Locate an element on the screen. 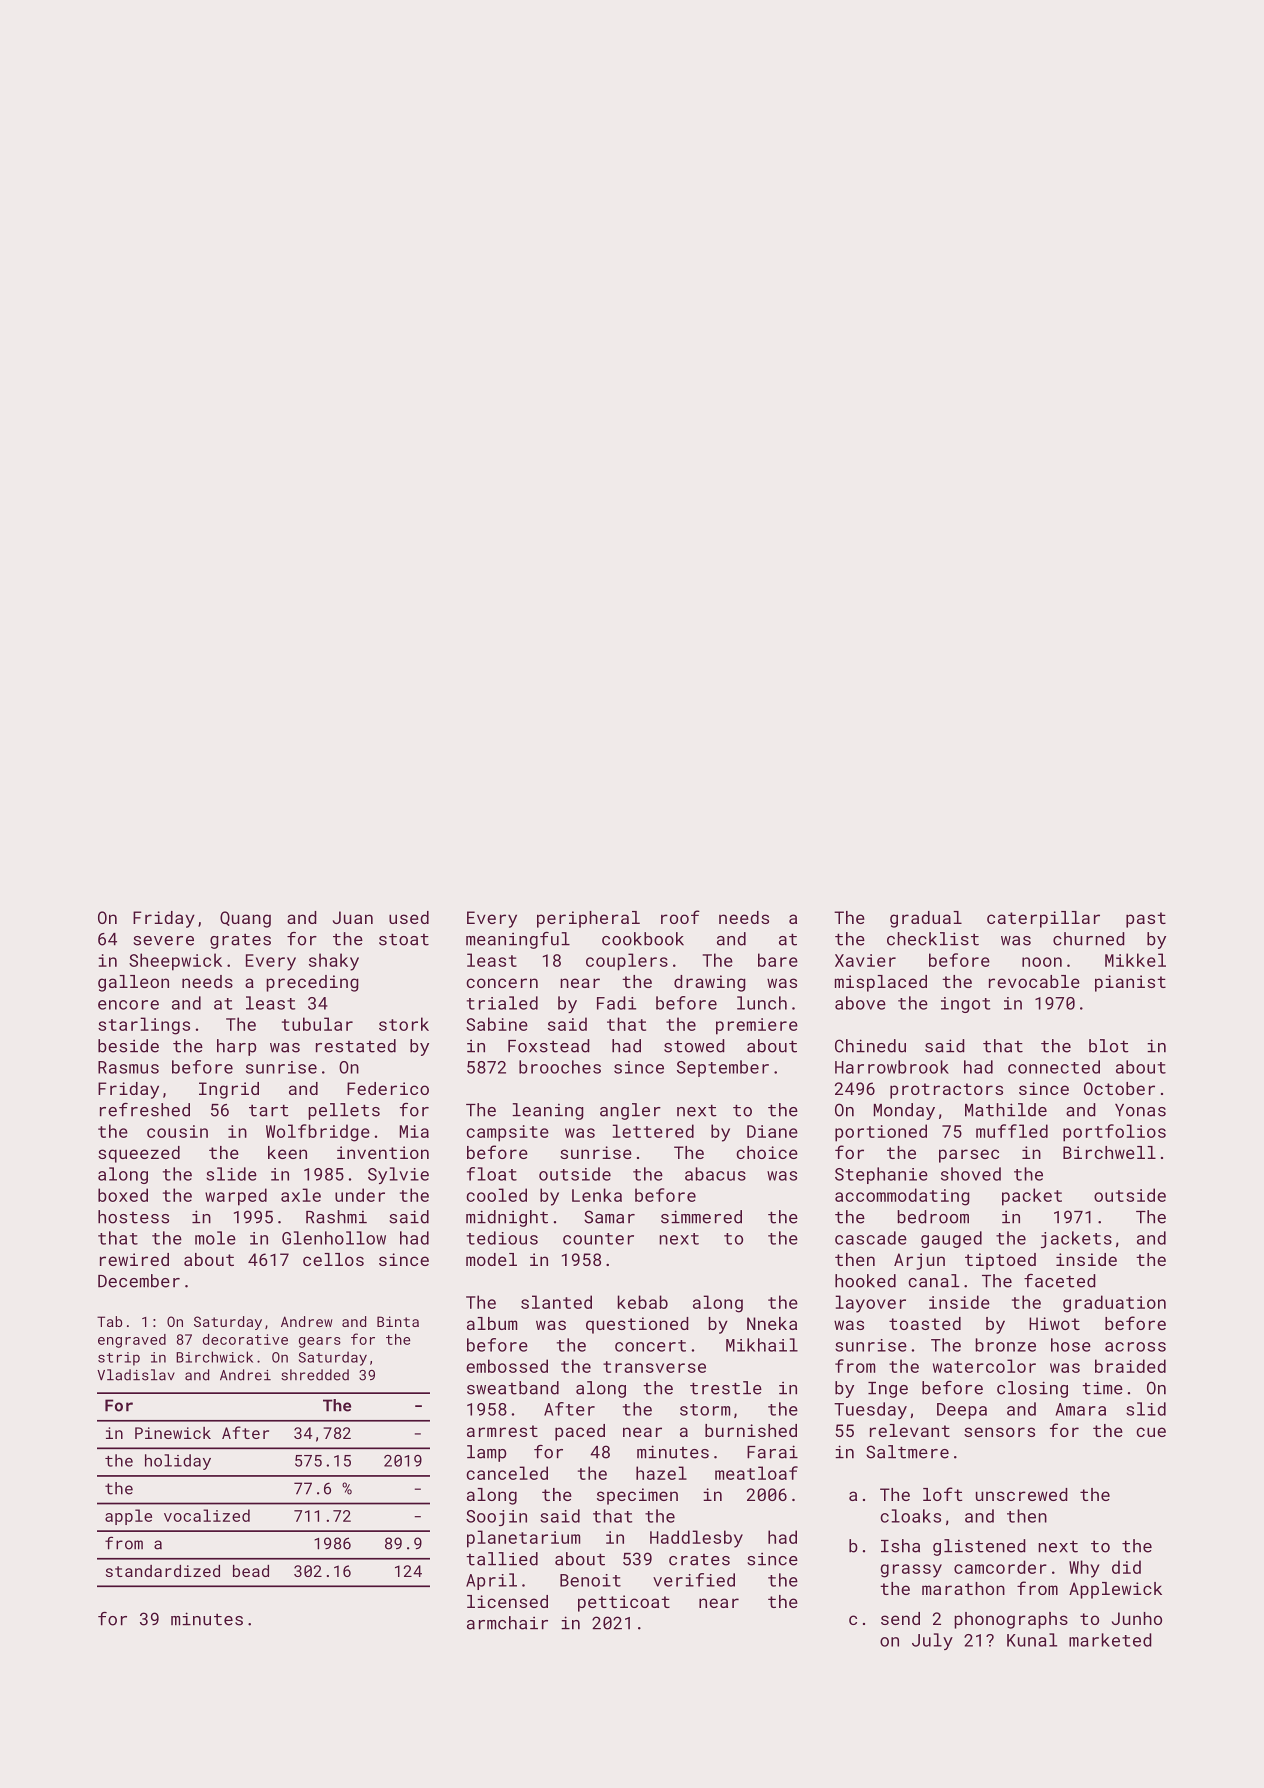 This screenshot has width=1264, height=1788. Juan is located at coordinates (353, 917).
